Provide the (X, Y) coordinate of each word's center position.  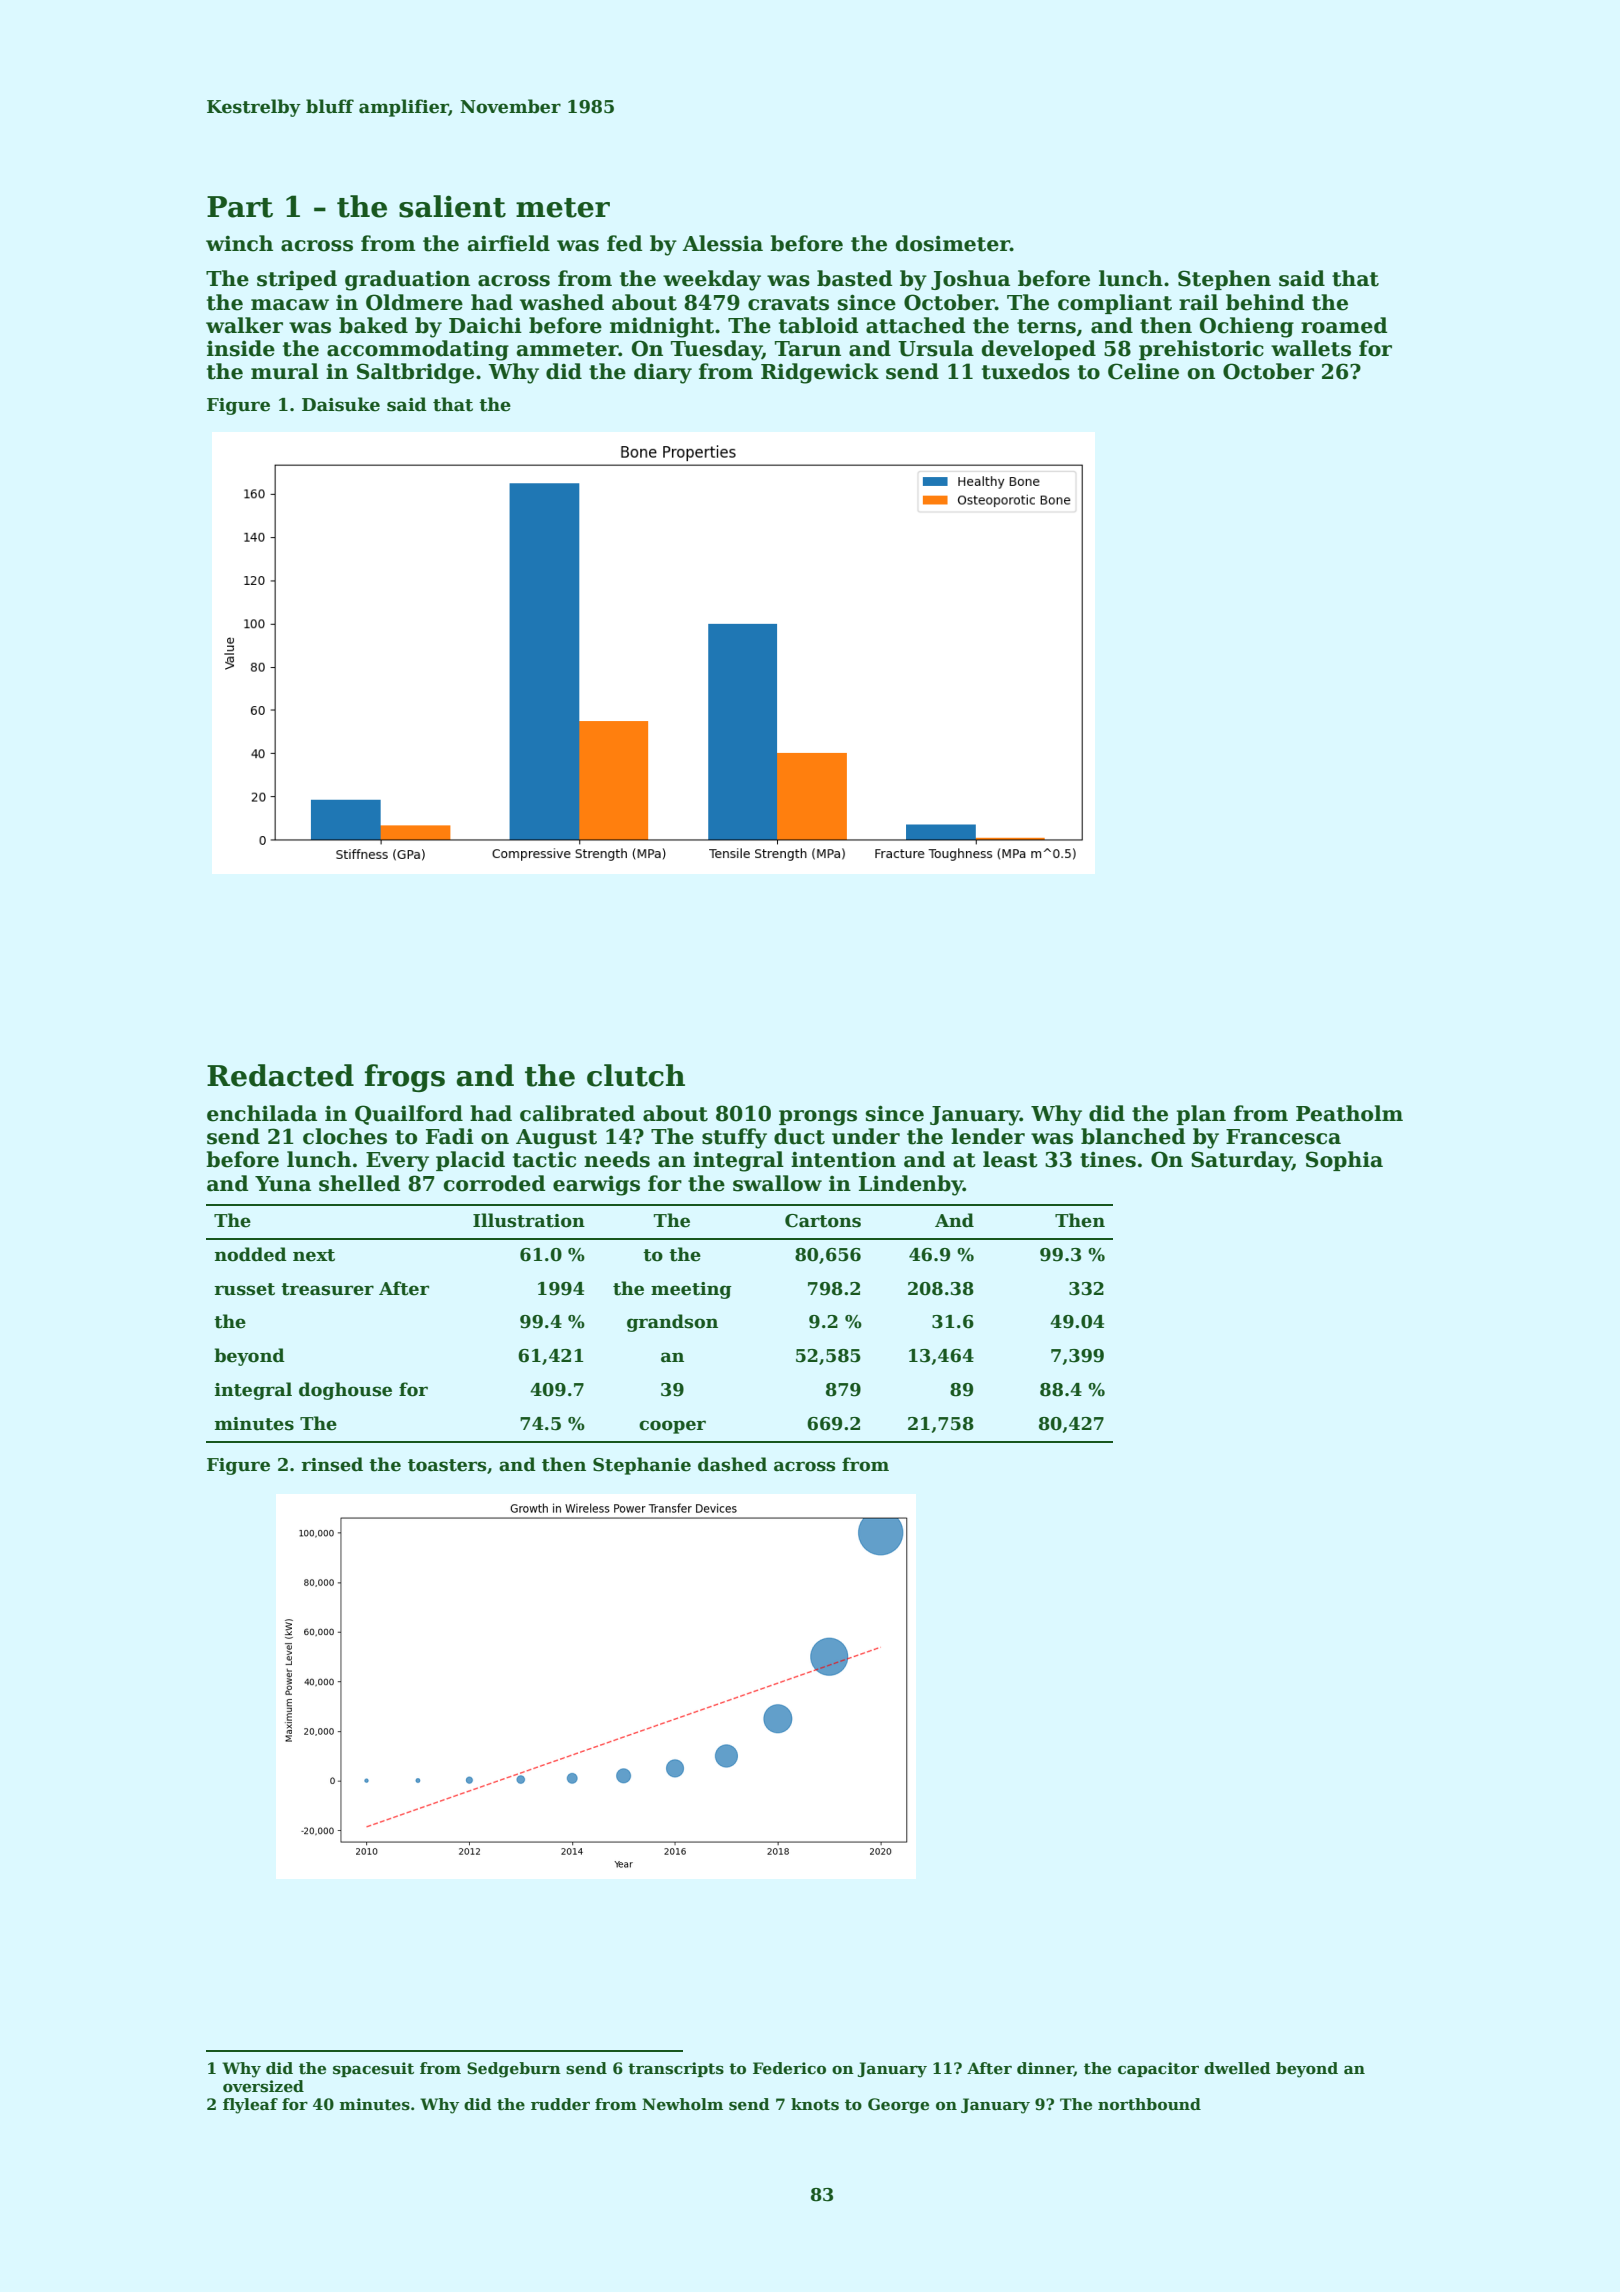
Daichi (485, 325)
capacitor (1158, 2069)
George (898, 2106)
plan (1201, 1115)
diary (663, 373)
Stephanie (642, 1466)
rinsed (332, 1464)
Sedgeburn (514, 2070)
